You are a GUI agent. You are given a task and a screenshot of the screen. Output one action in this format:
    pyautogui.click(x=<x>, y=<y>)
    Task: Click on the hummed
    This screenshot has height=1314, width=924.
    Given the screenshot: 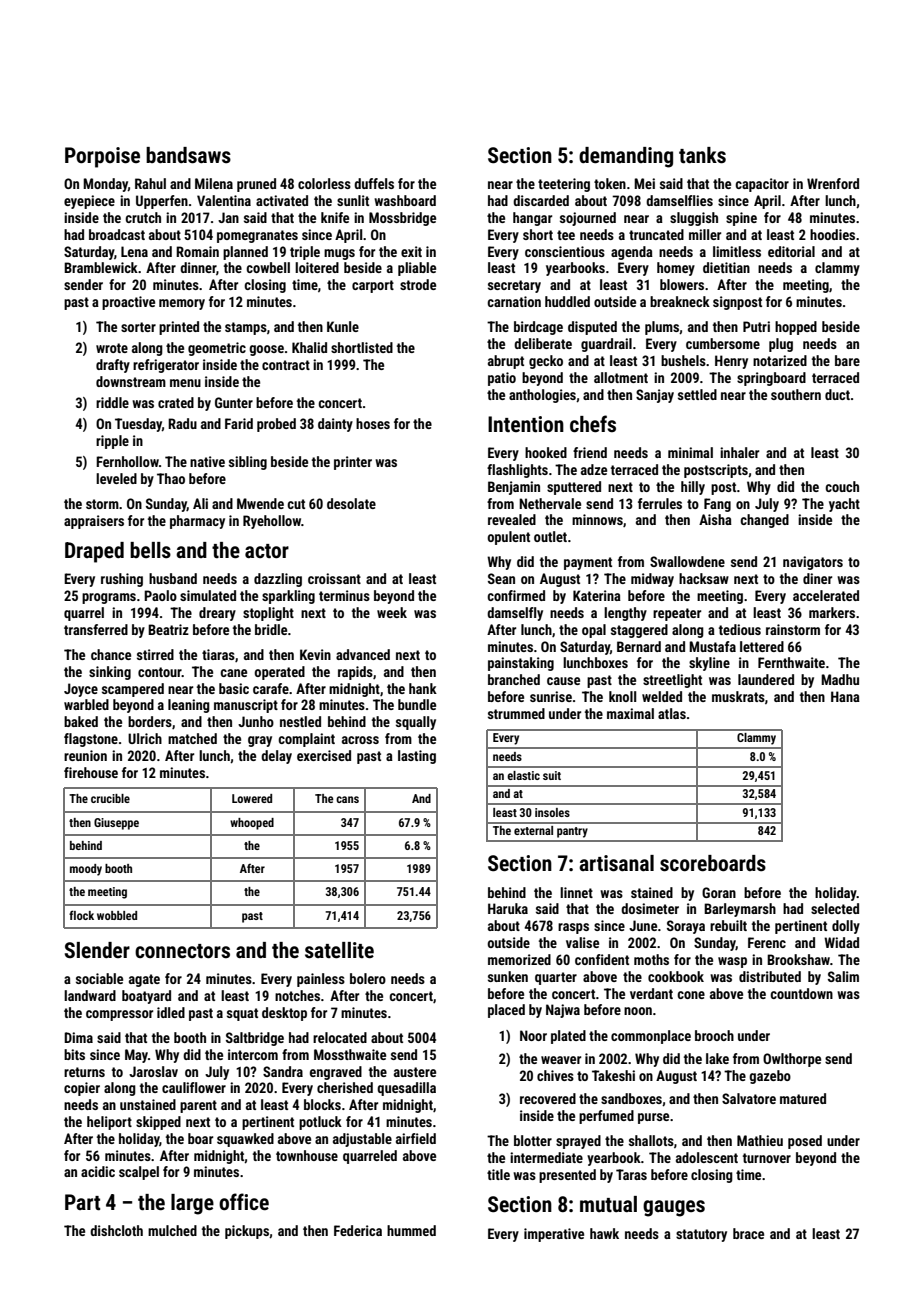 What is the action you would take?
    pyautogui.click(x=411, y=1230)
